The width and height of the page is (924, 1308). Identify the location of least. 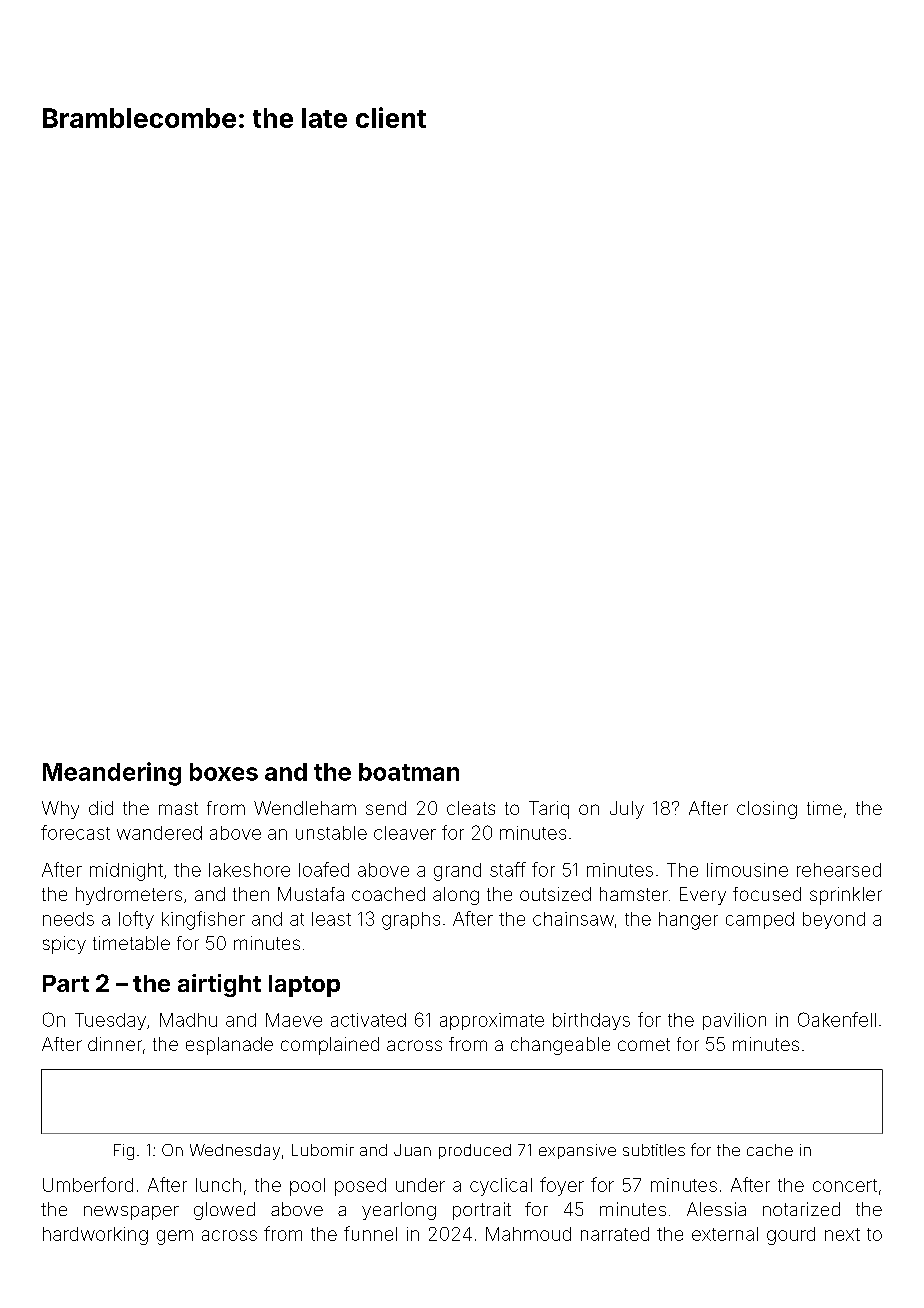
(331, 919).
